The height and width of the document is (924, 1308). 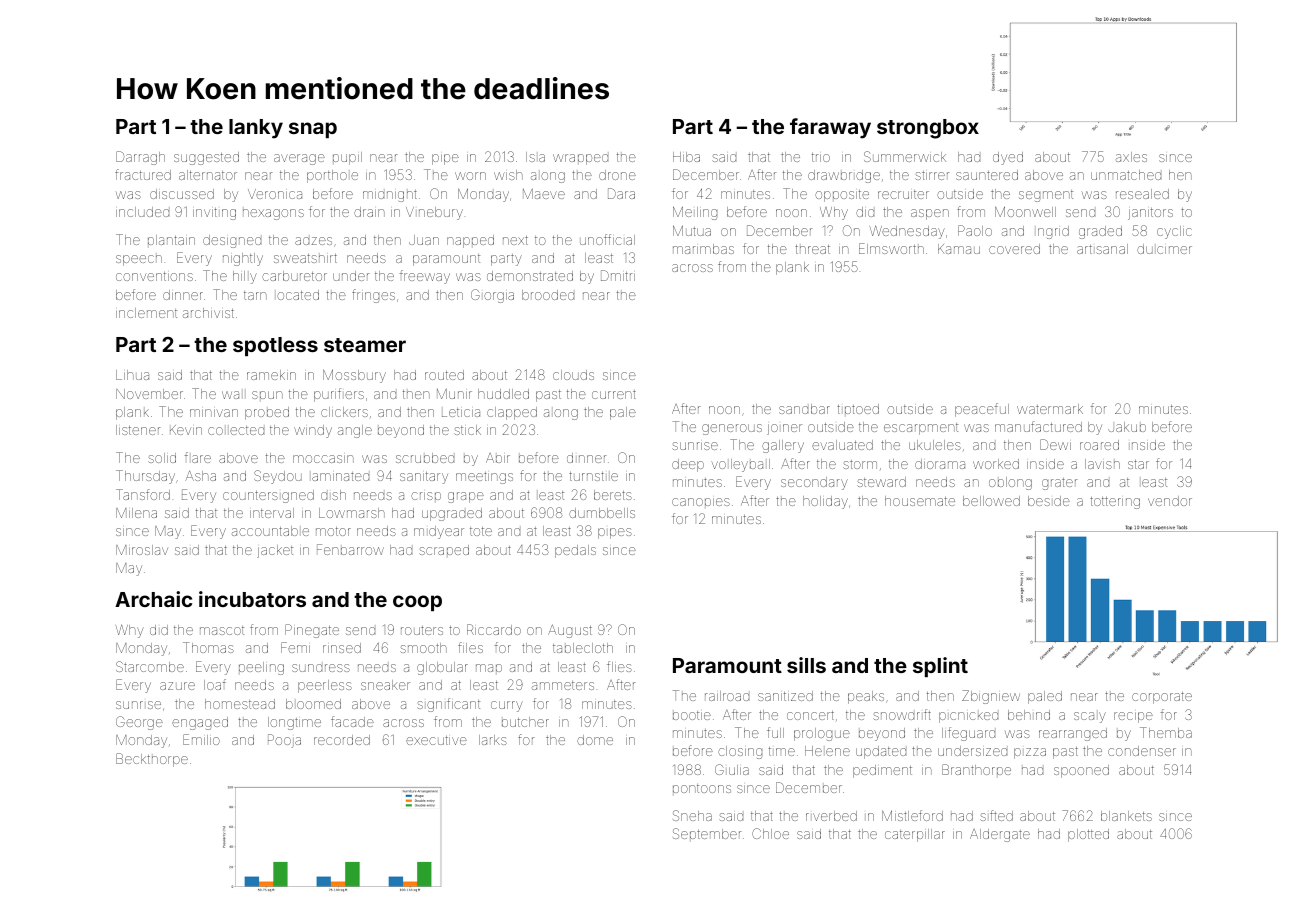 What do you see at coordinates (313, 130) in the document?
I see `snap` at bounding box center [313, 130].
